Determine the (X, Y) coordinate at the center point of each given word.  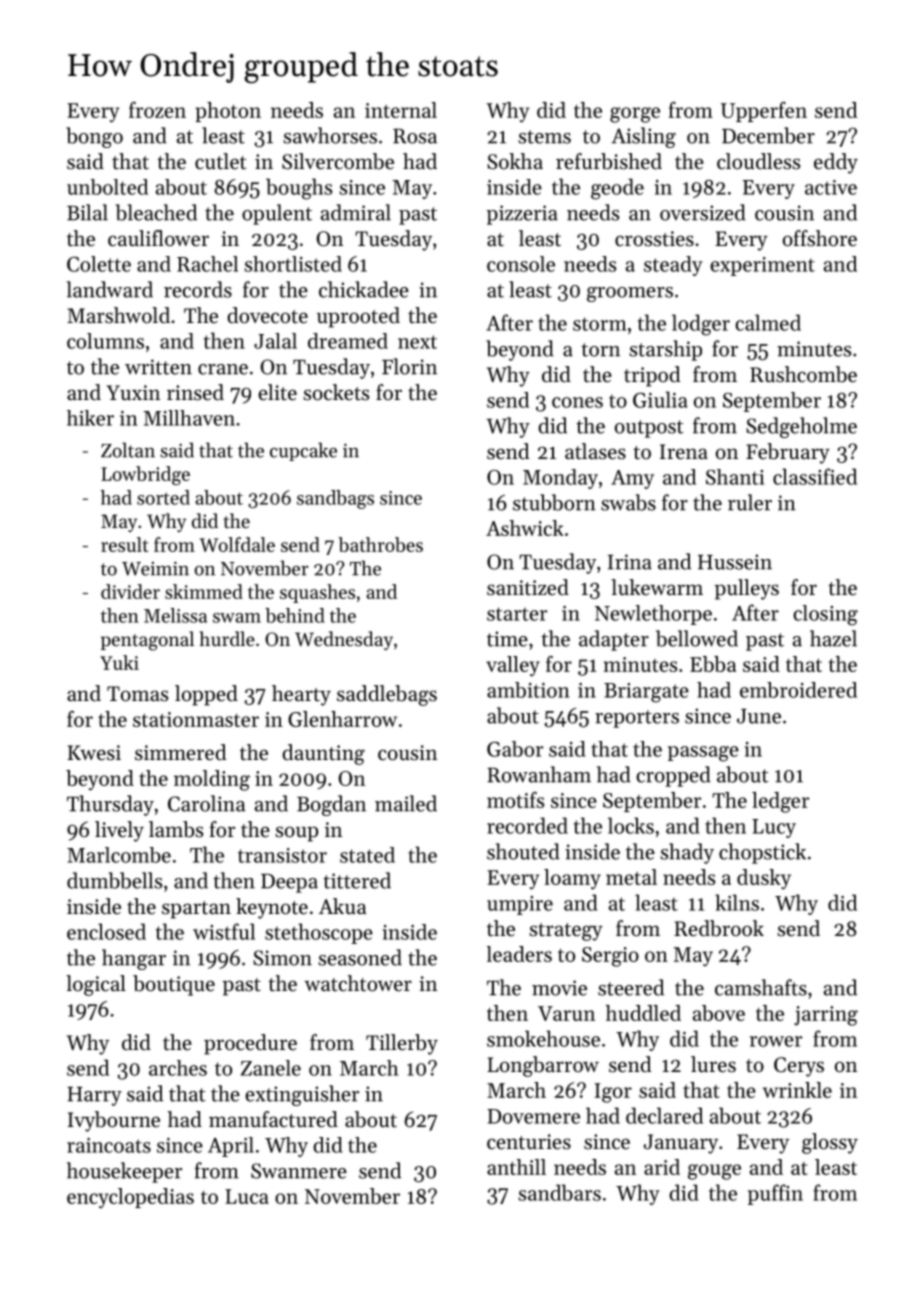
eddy (836, 163)
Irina (630, 562)
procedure (250, 1044)
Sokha (515, 161)
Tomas (137, 694)
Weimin (155, 568)
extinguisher (302, 1095)
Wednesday (344, 640)
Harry (94, 1096)
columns (105, 341)
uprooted (358, 317)
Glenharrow (342, 719)
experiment (762, 266)
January (681, 1144)
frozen (157, 110)
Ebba (713, 664)
